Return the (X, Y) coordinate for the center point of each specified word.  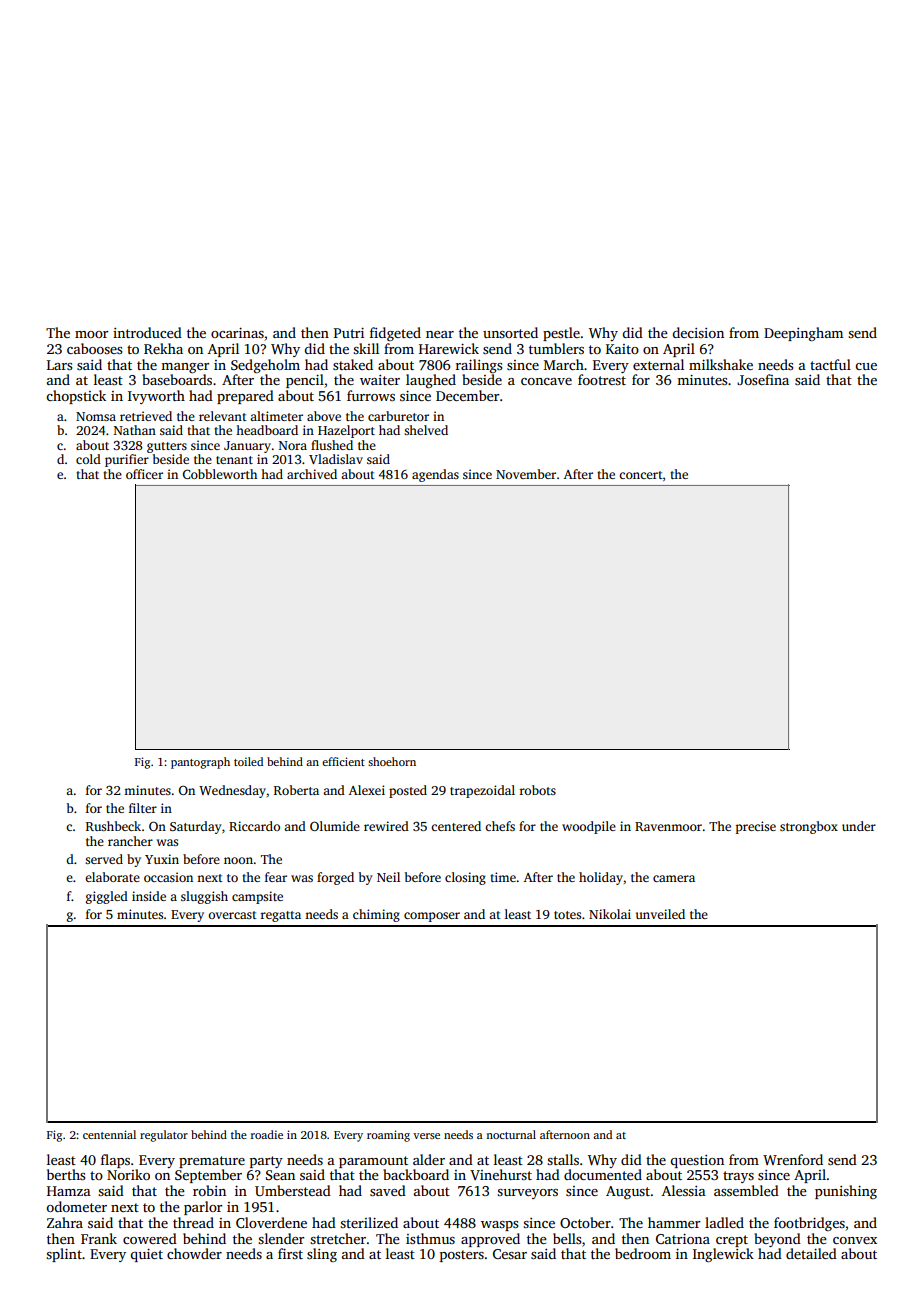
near (440, 334)
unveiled (660, 914)
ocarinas (237, 333)
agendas (435, 475)
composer (432, 917)
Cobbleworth (220, 474)
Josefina (763, 379)
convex (855, 1240)
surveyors (527, 1194)
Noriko (128, 1174)
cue (866, 366)
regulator (164, 1136)
